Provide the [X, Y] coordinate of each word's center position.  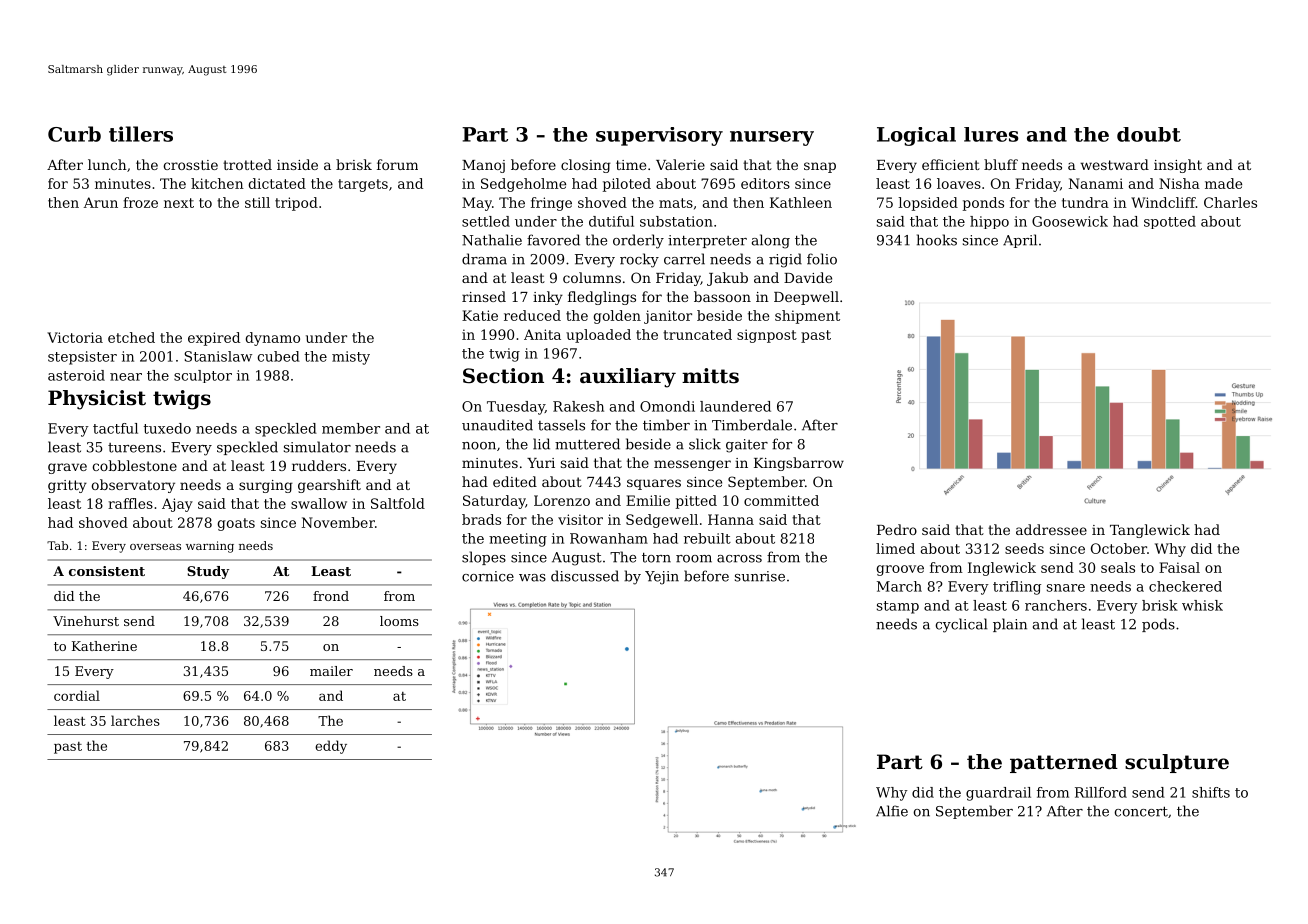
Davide [808, 277]
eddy [331, 747]
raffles [130, 503]
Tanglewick [1150, 531]
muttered [587, 444]
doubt [1149, 134]
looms [399, 621]
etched [131, 337]
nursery [772, 138]
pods [1158, 625]
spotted [1170, 222]
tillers [141, 134]
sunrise [760, 576]
